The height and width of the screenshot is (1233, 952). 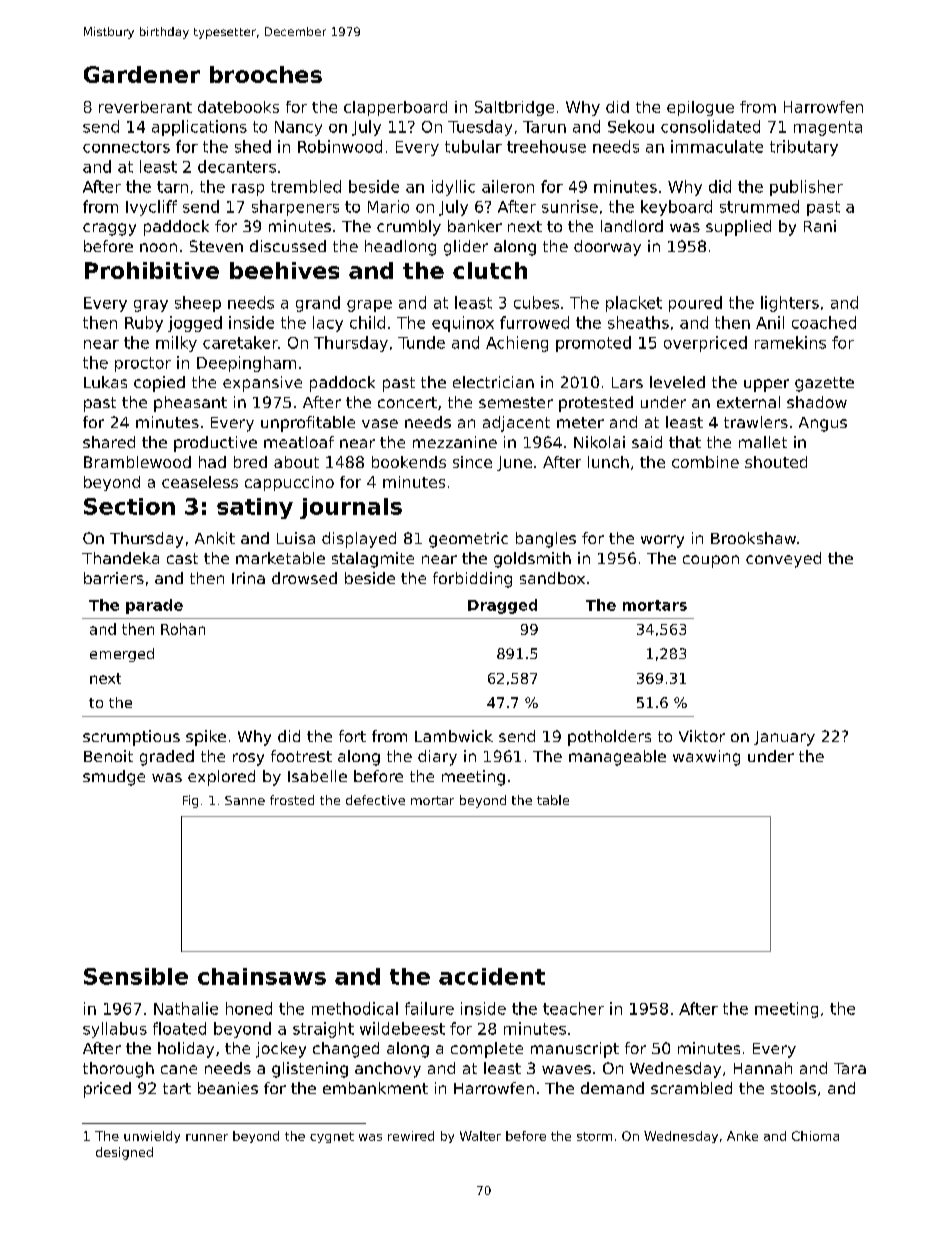 I want to click on drowsed, so click(x=304, y=578).
